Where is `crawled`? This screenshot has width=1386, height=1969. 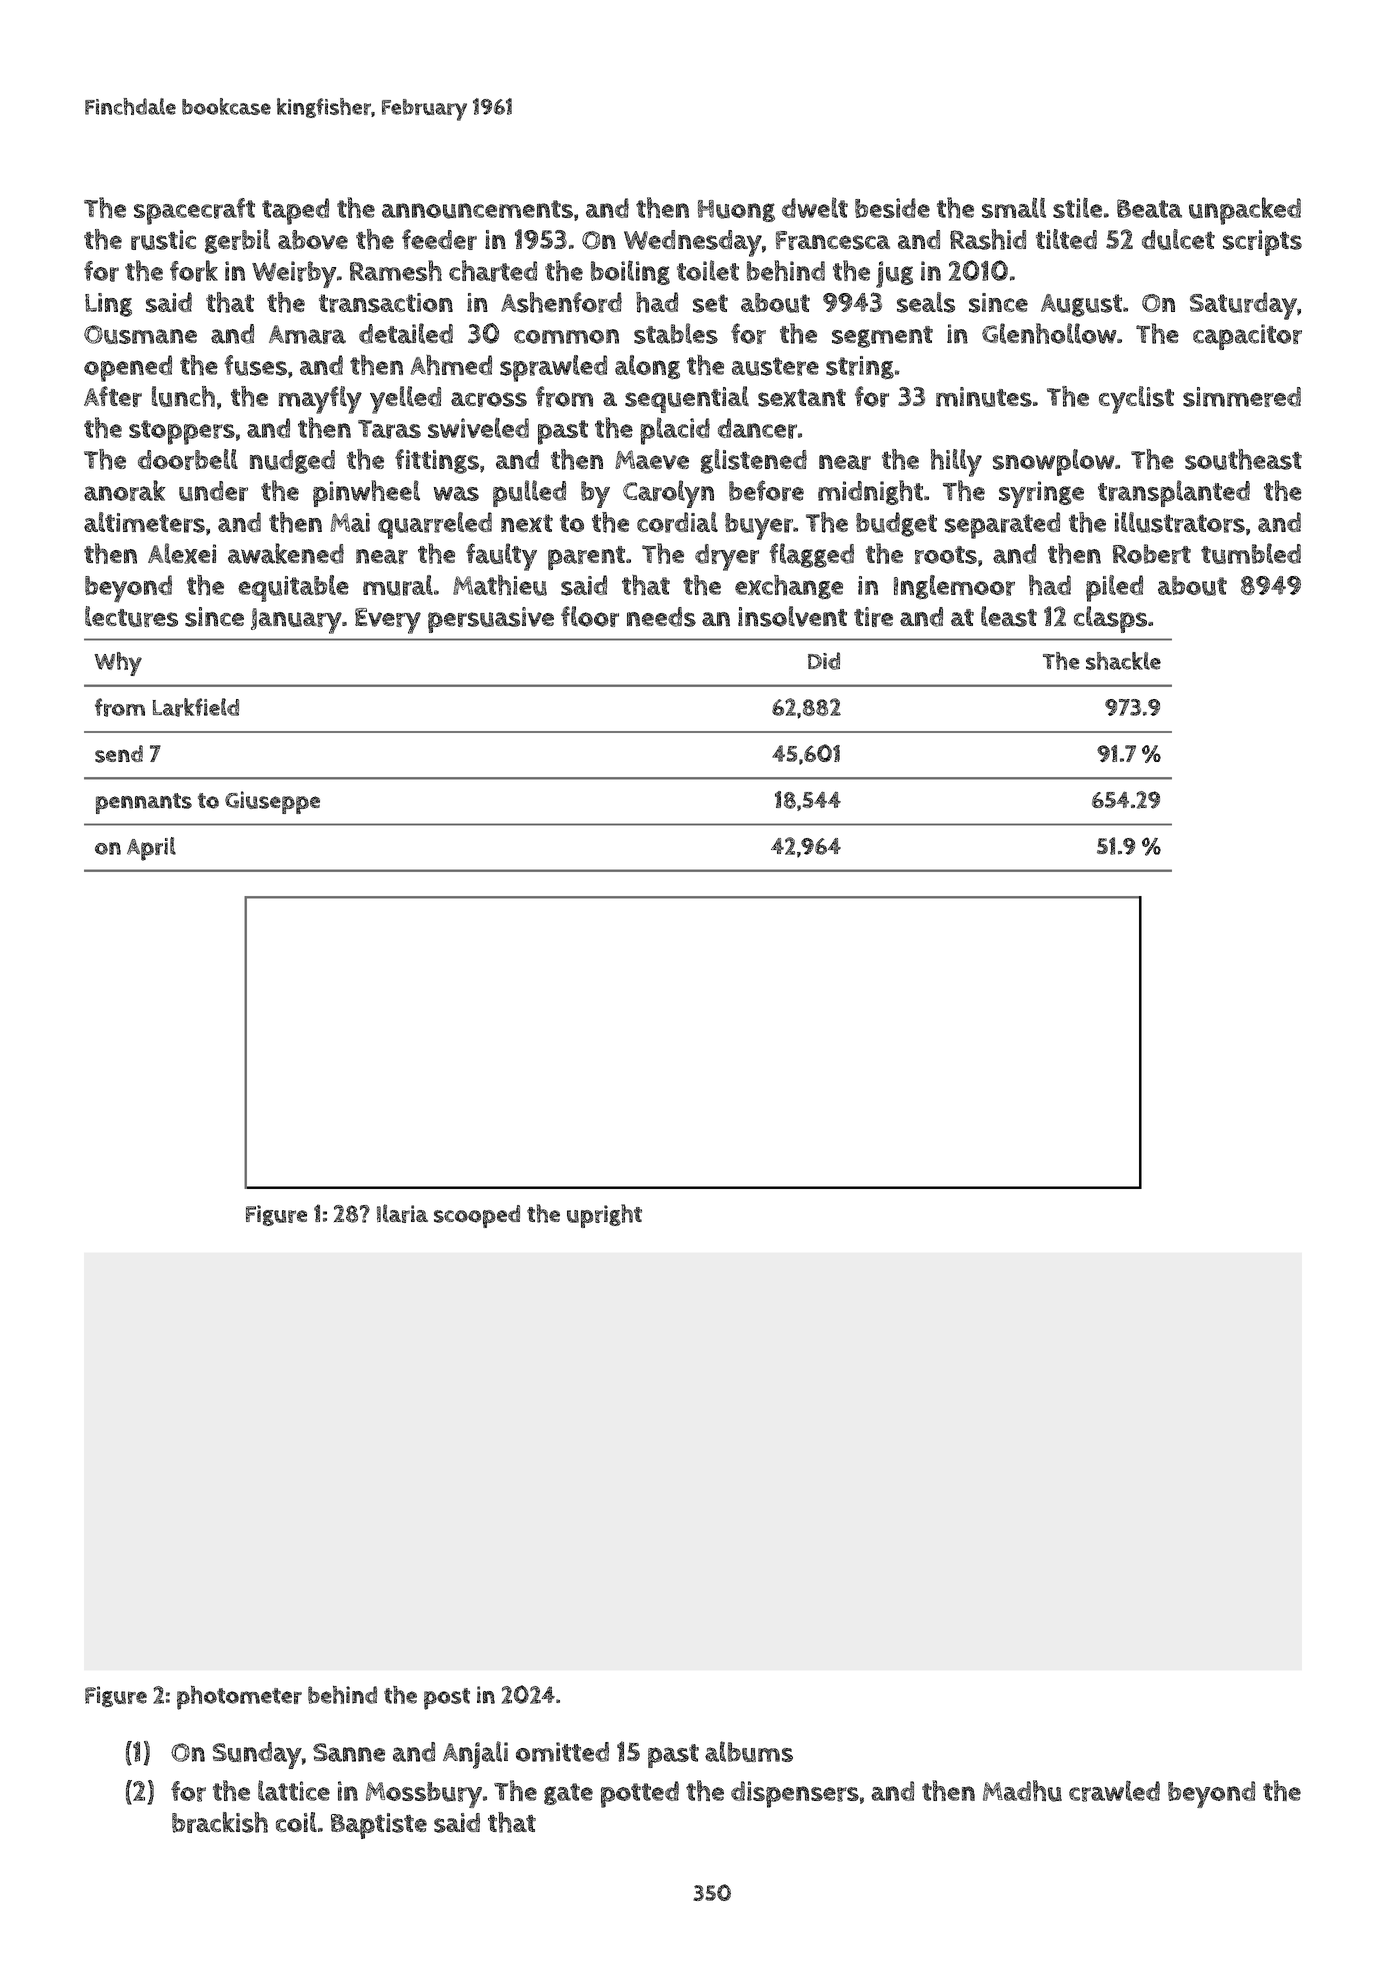 crawled is located at coordinates (1114, 1791).
